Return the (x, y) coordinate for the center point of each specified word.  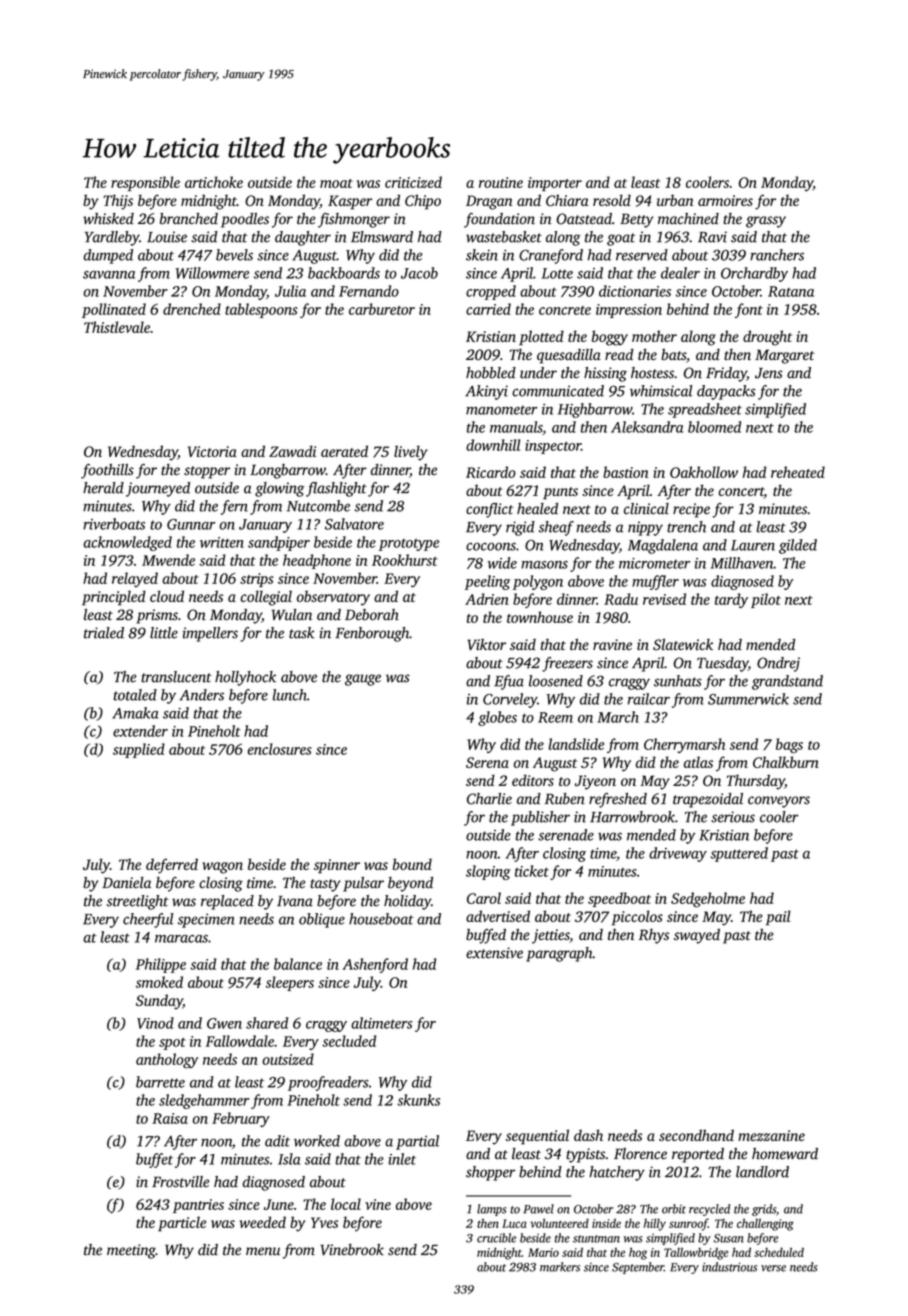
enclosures (280, 749)
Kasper (350, 202)
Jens (769, 373)
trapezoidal (708, 800)
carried (488, 309)
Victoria (212, 451)
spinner (337, 866)
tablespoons (261, 310)
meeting (131, 1251)
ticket (532, 871)
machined (688, 219)
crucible (496, 1238)
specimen (206, 920)
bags (789, 746)
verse (773, 1268)
